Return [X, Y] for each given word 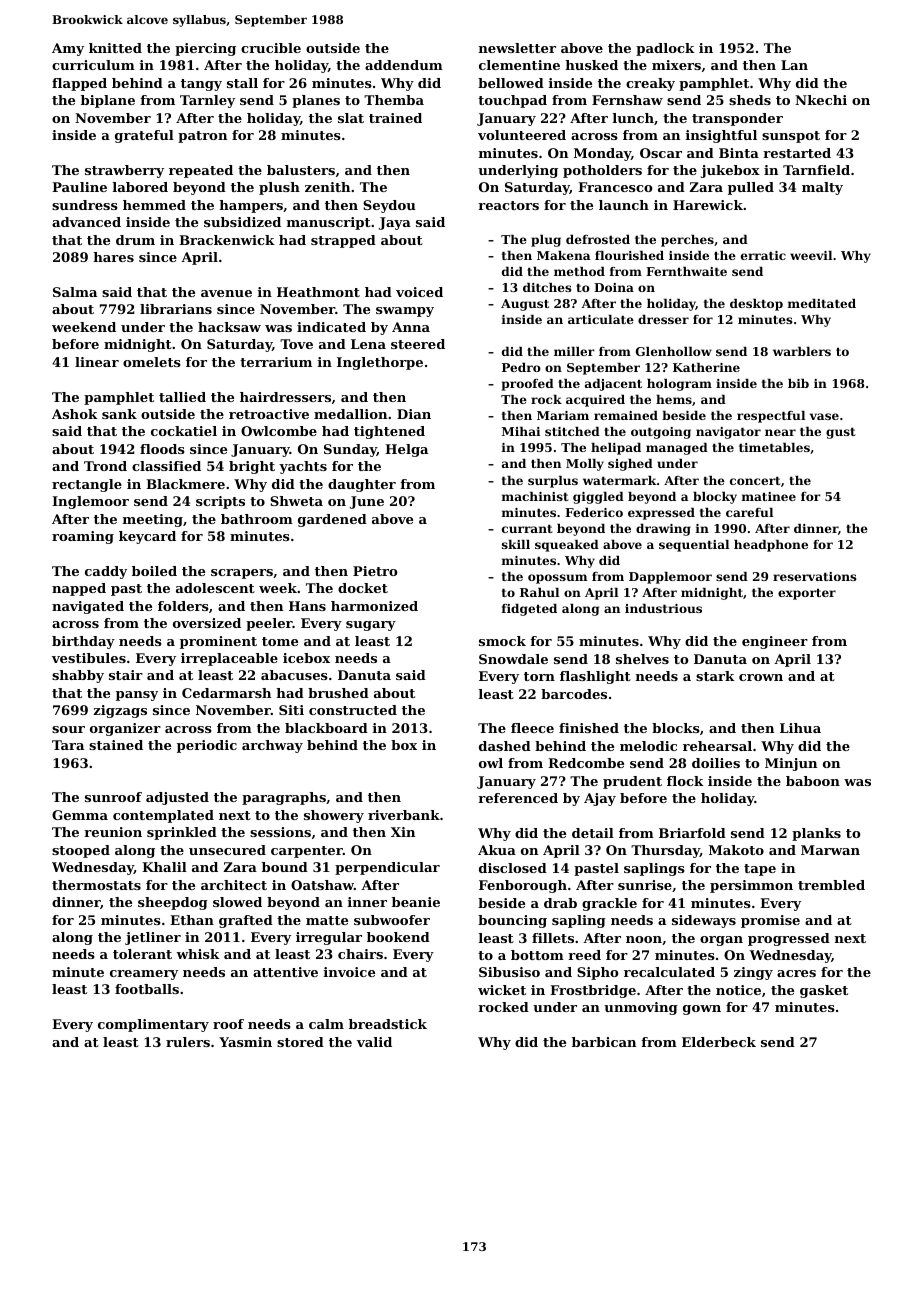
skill [516, 544]
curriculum [93, 65]
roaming [83, 537]
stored [300, 1042]
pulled [751, 188]
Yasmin [245, 1042]
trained [395, 118]
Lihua [800, 728]
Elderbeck [719, 1042]
